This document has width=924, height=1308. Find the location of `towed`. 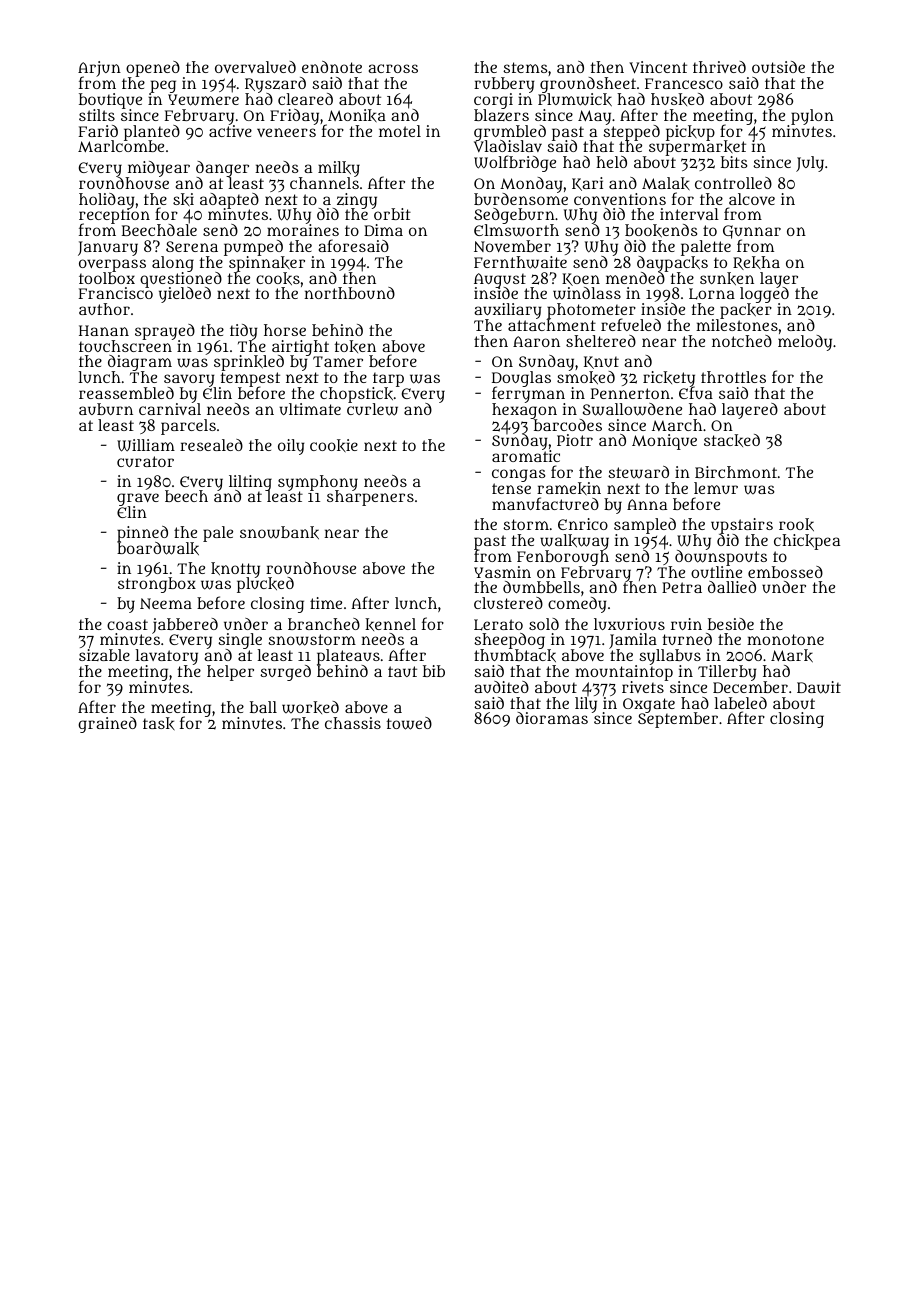

towed is located at coordinates (409, 723).
